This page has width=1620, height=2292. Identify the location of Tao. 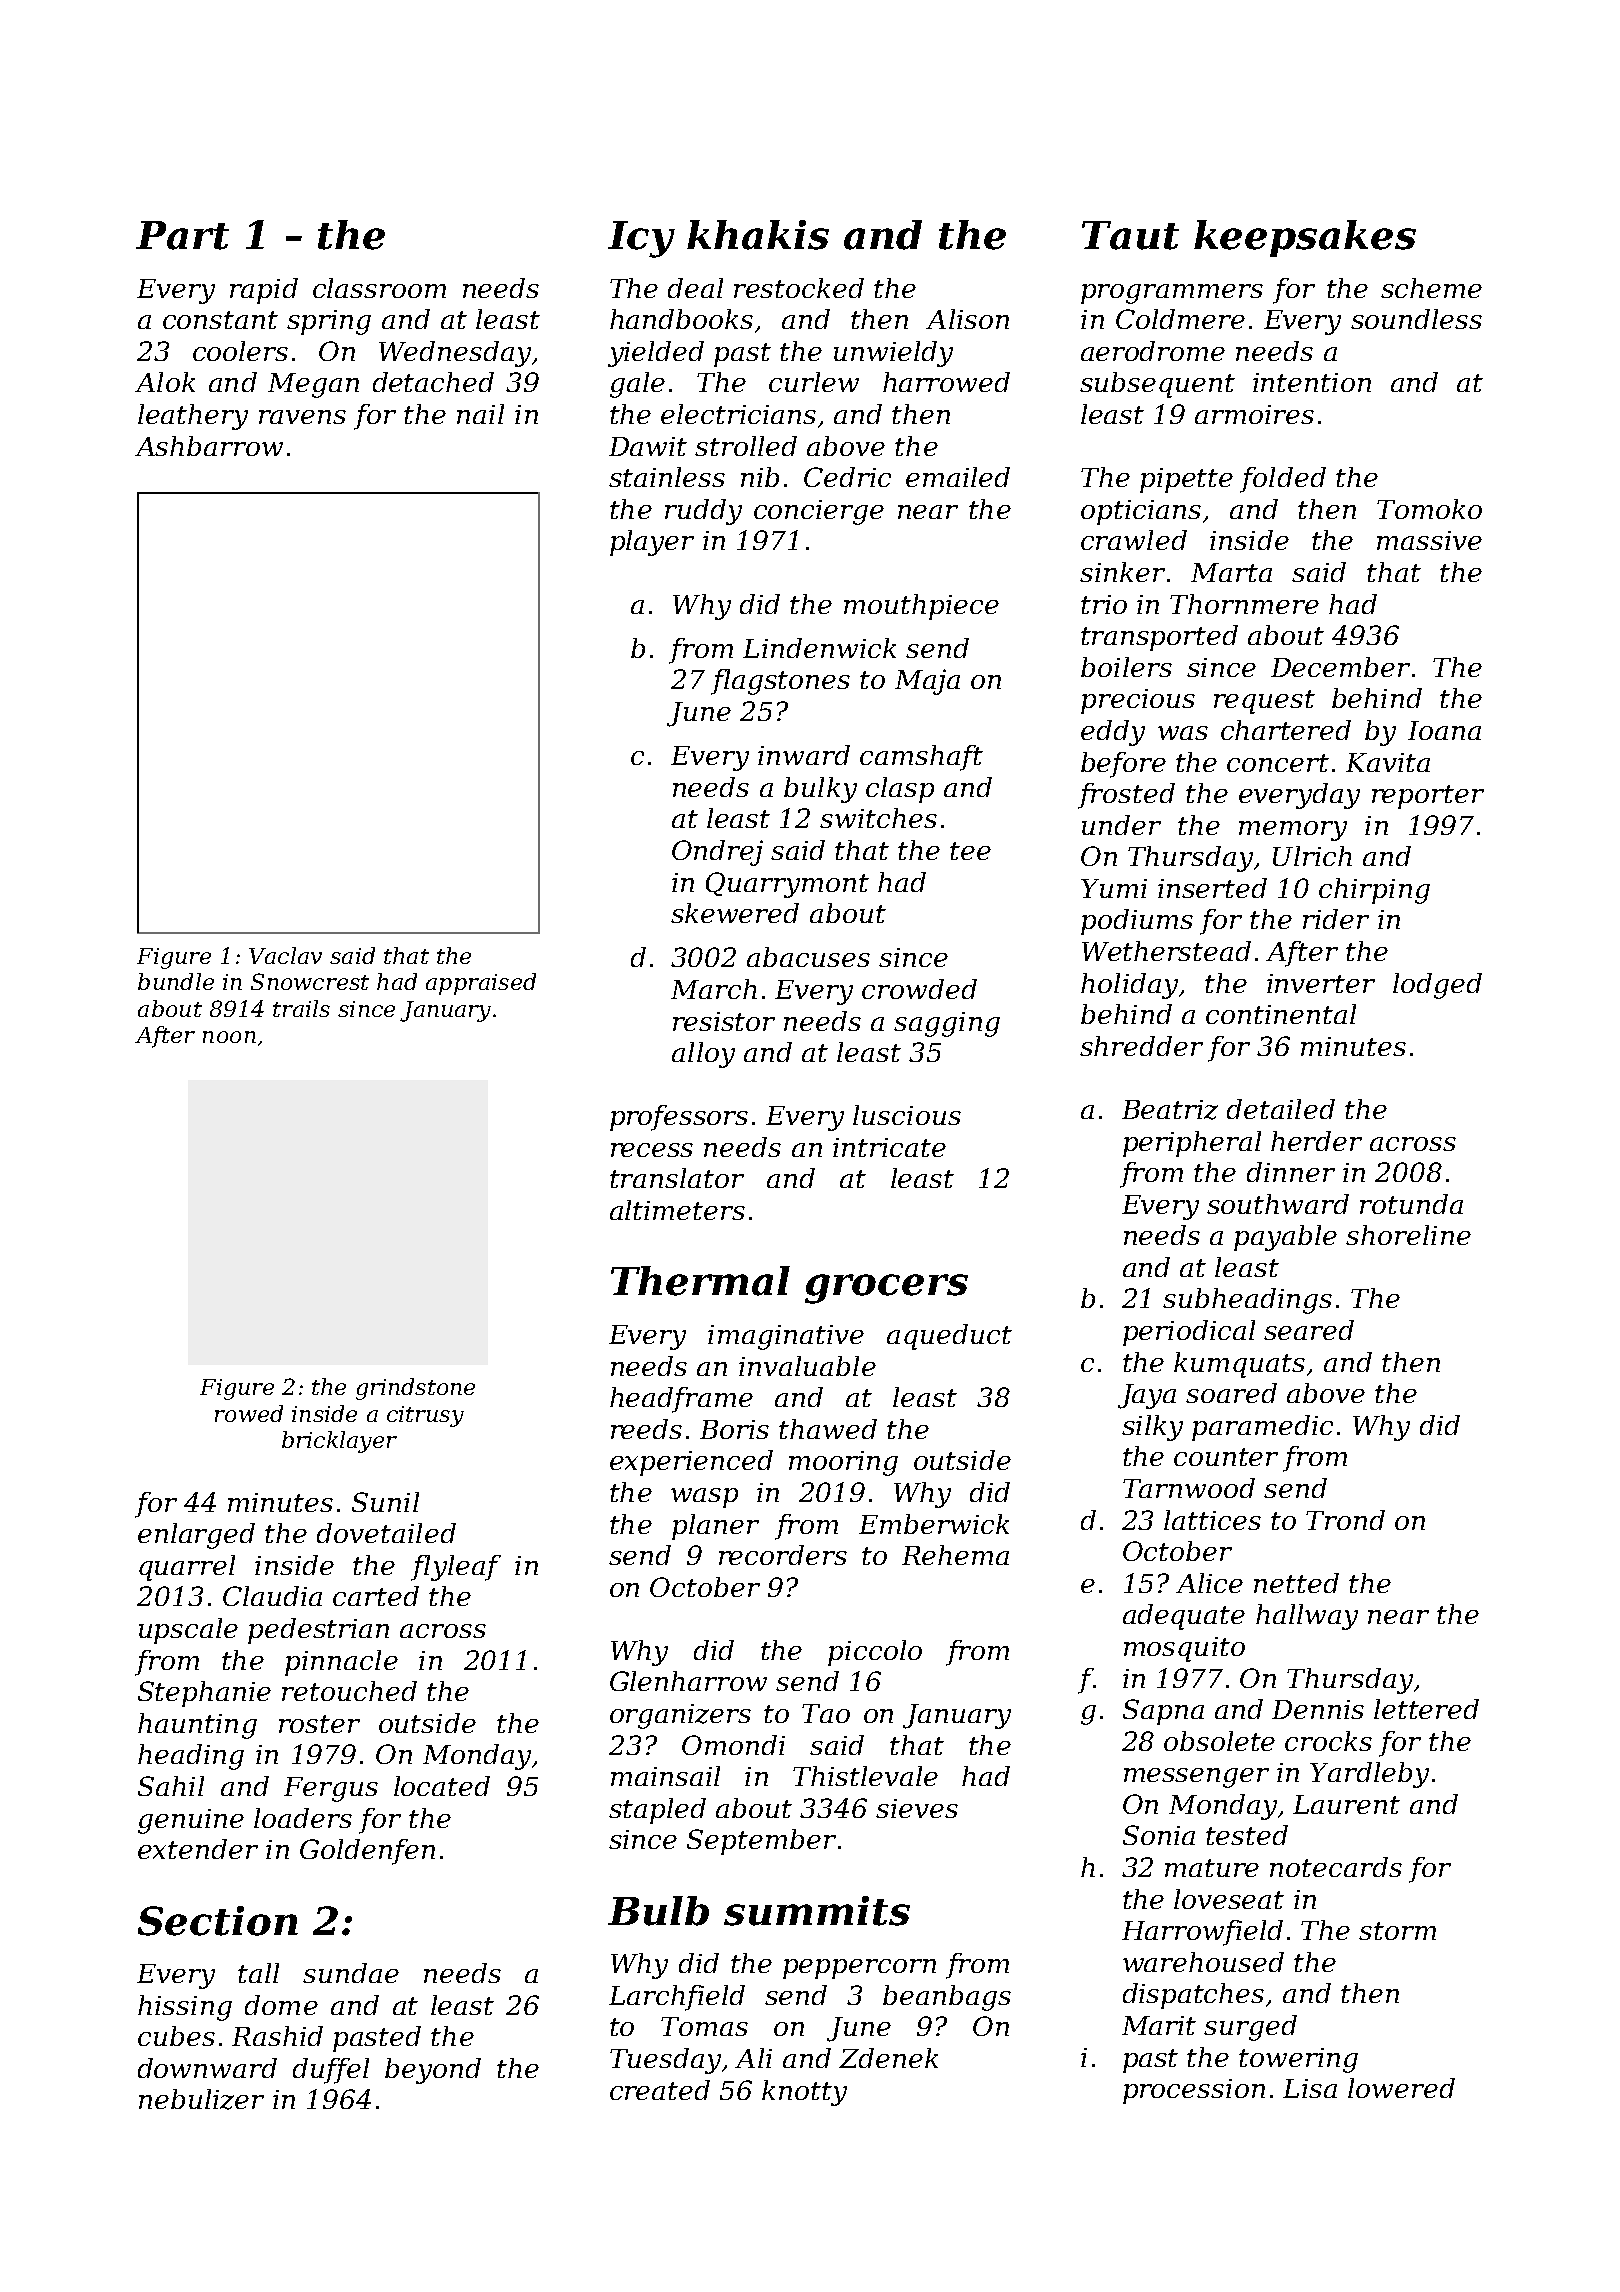
(826, 1713).
